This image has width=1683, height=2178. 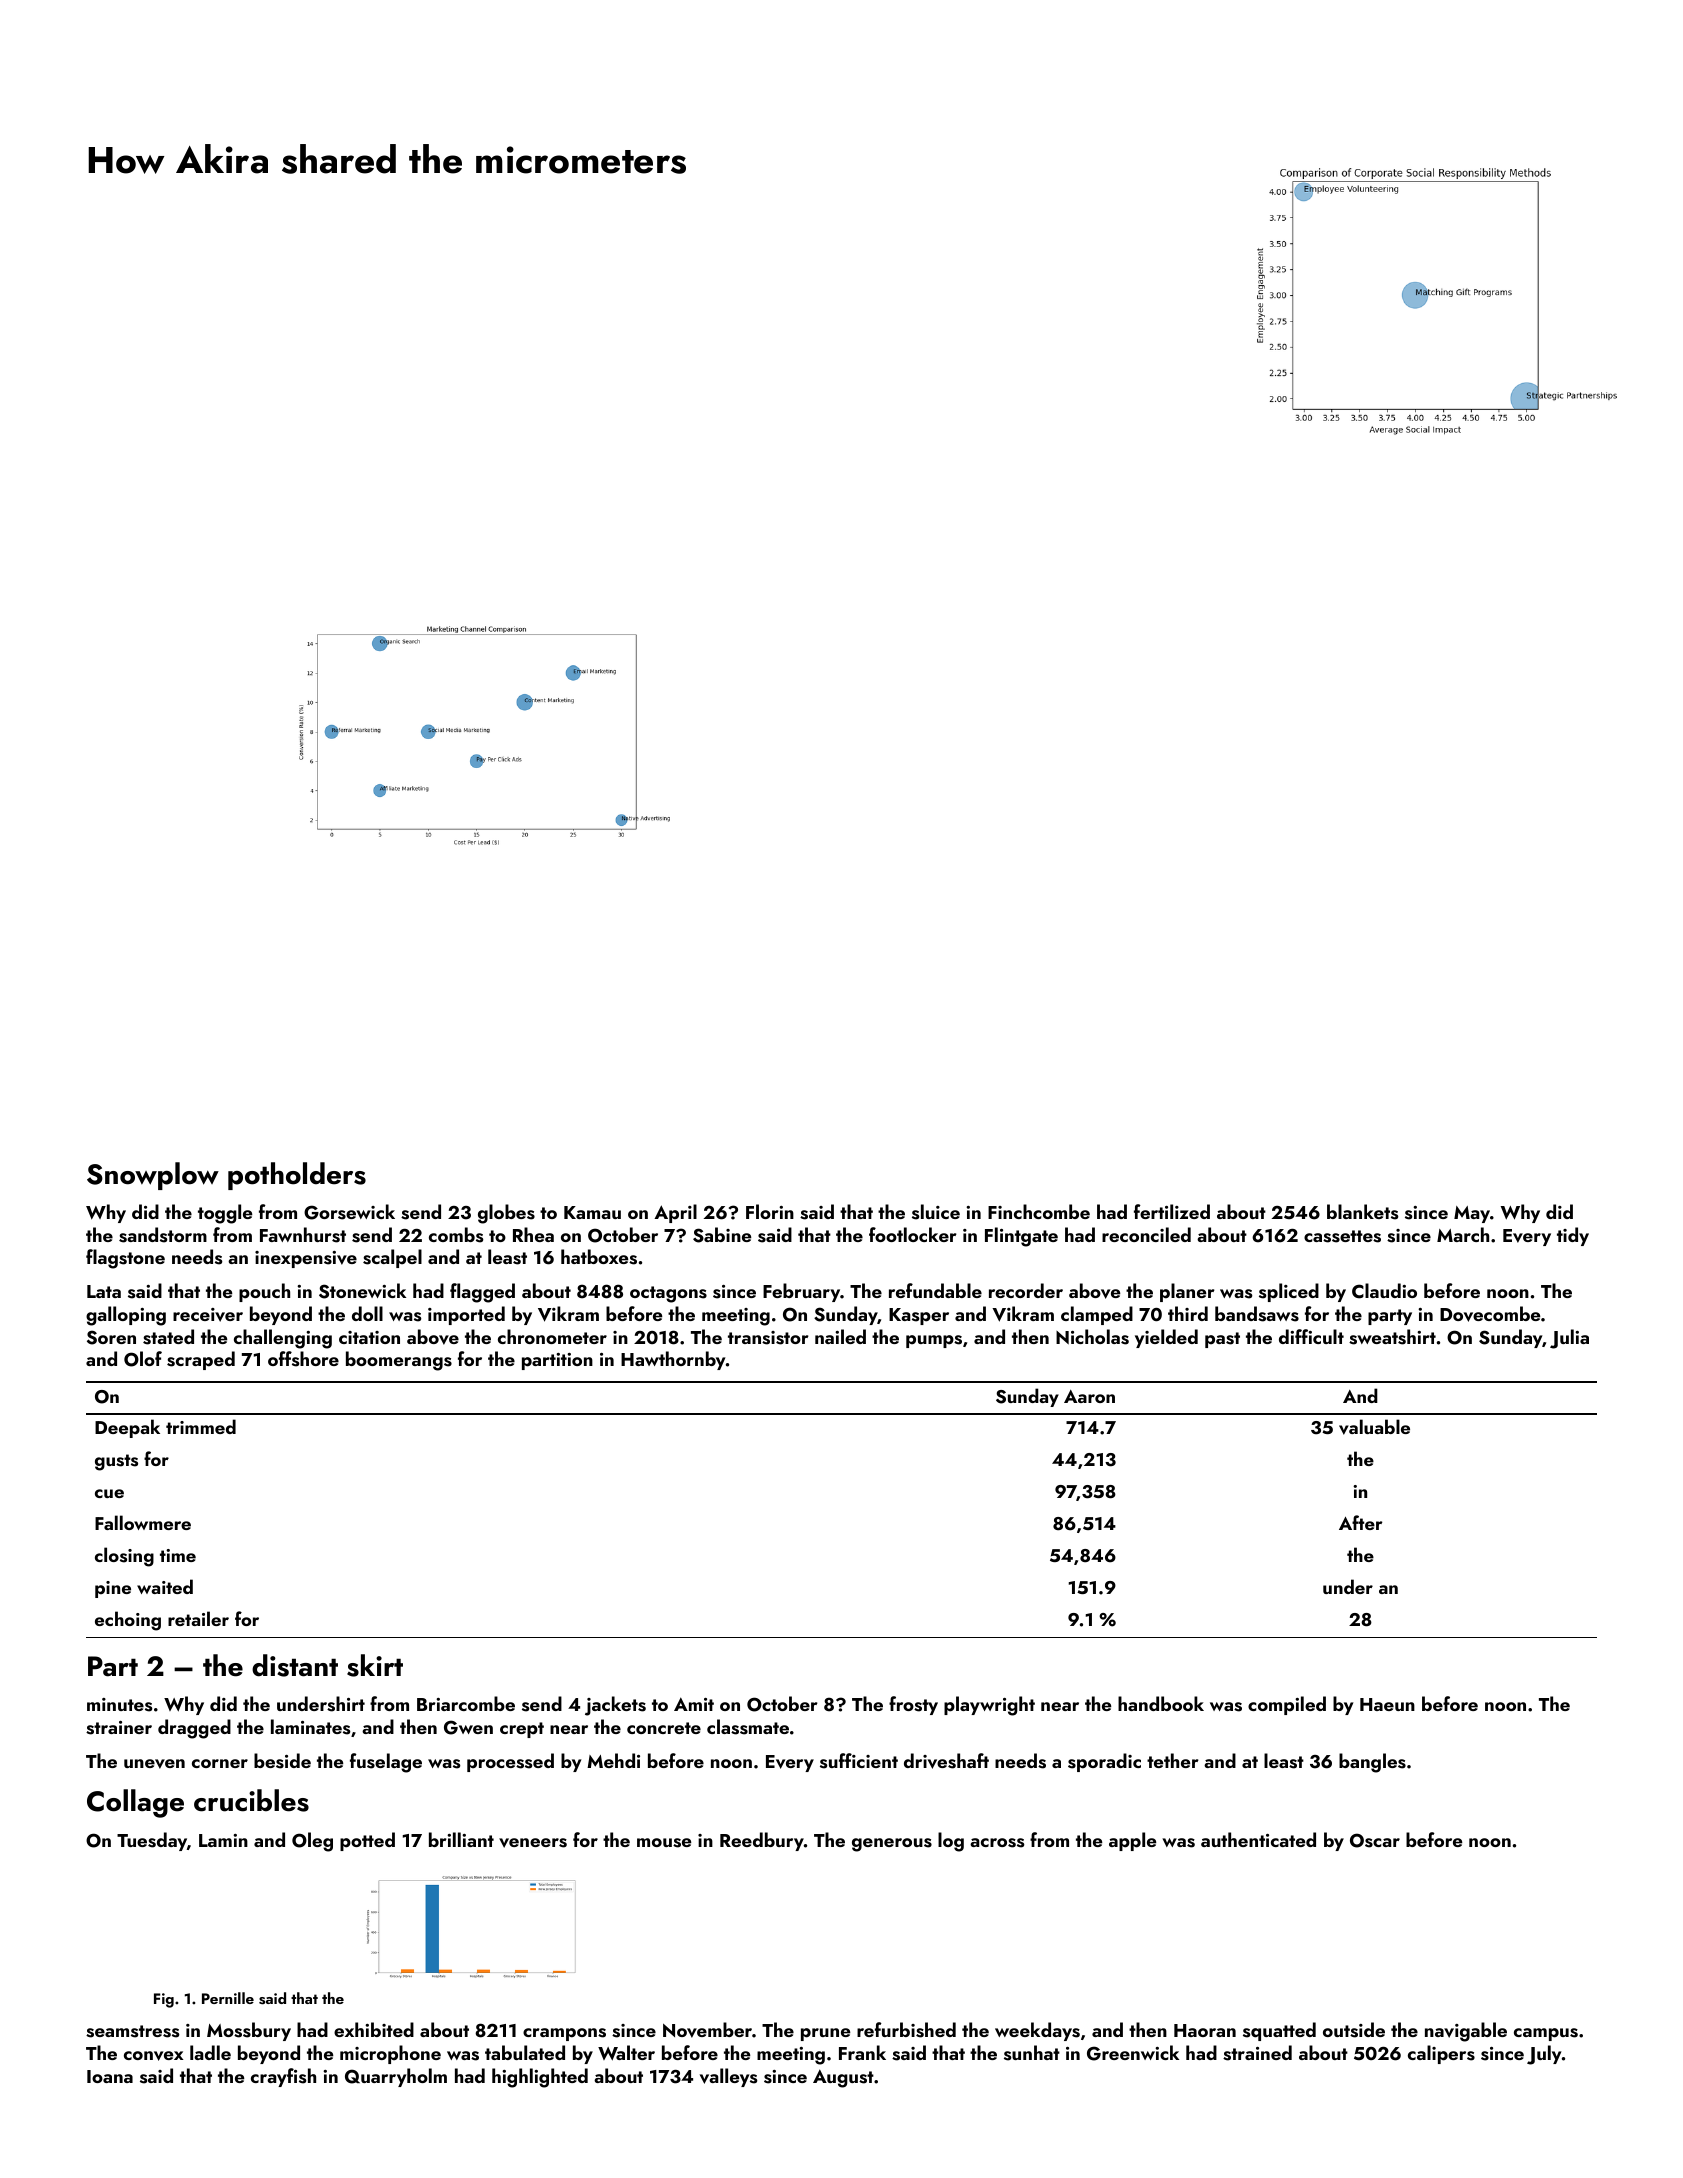 What do you see at coordinates (1490, 1314) in the image?
I see `Dovecombe` at bounding box center [1490, 1314].
